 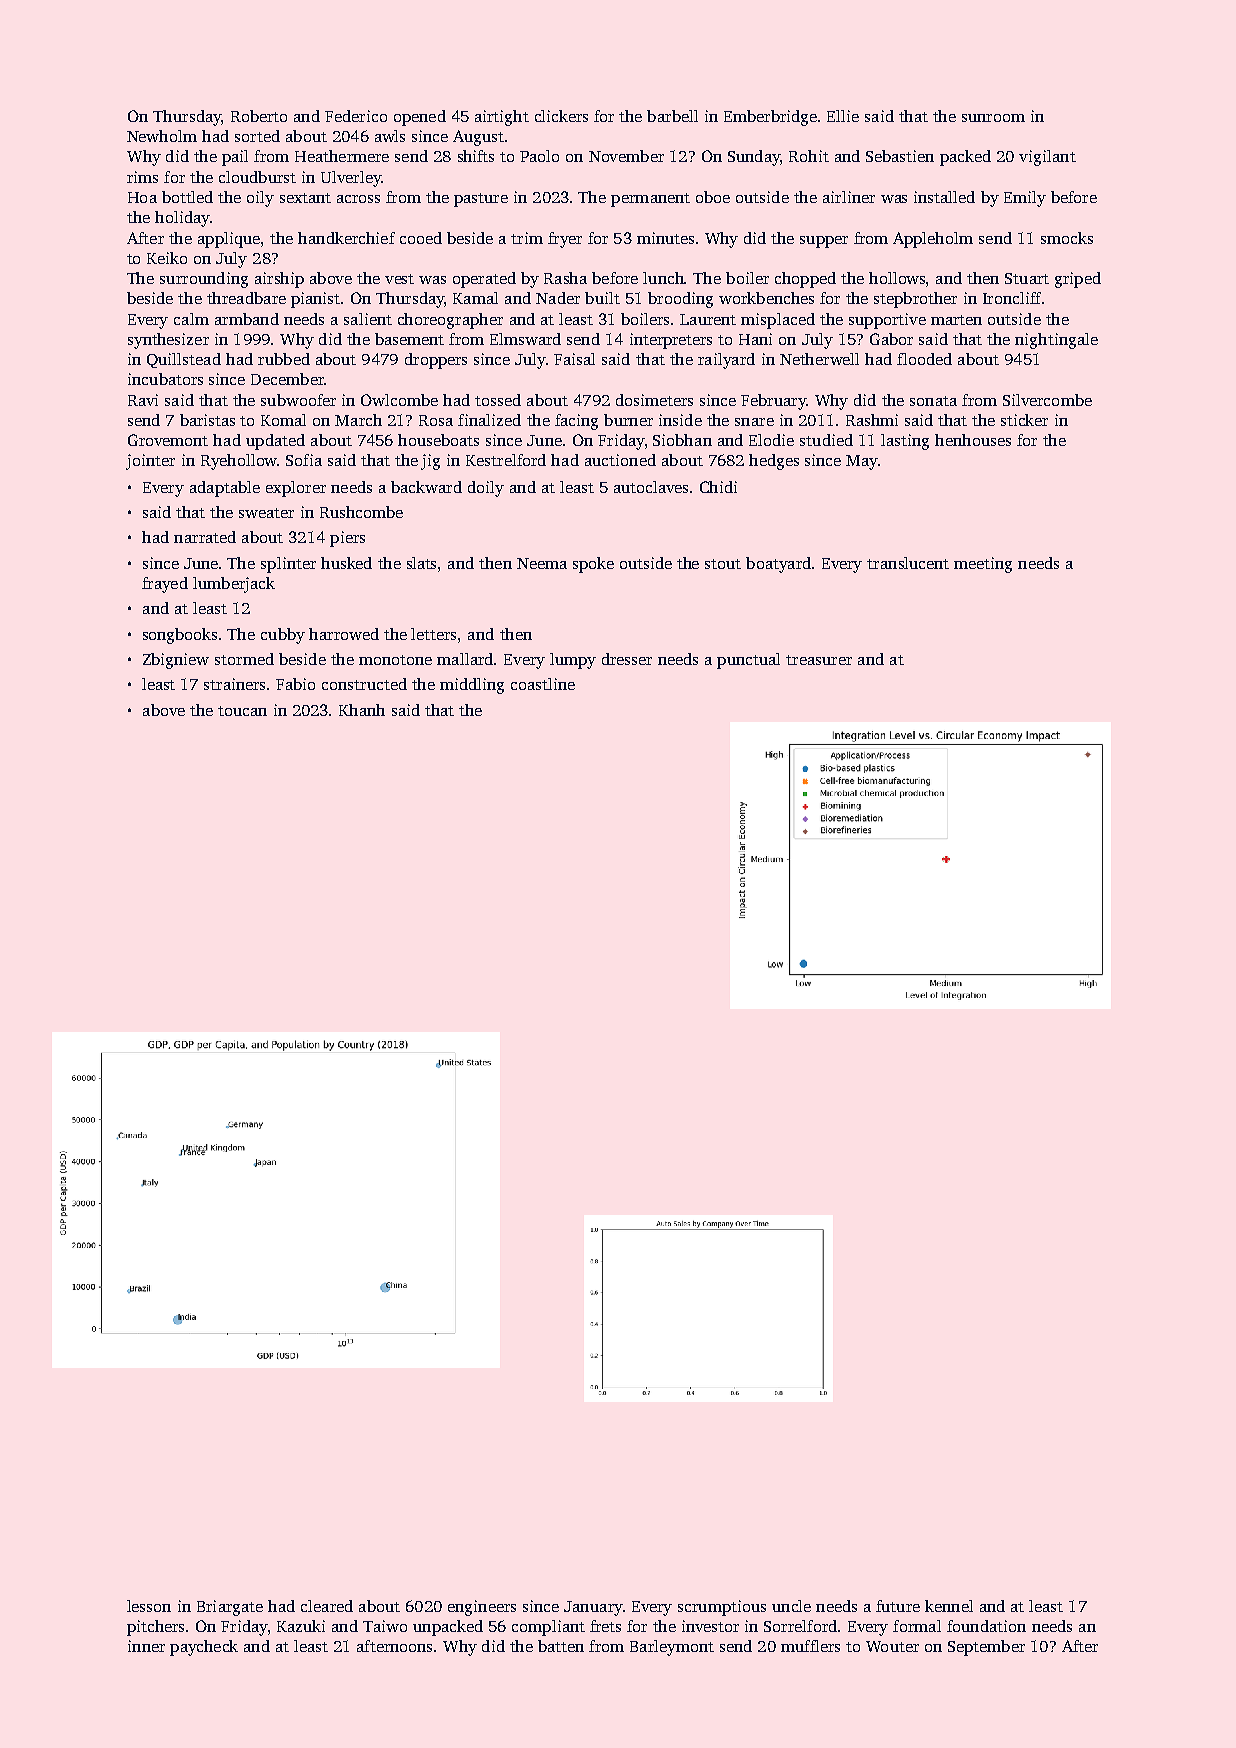 I want to click on Khanh, so click(x=362, y=710).
